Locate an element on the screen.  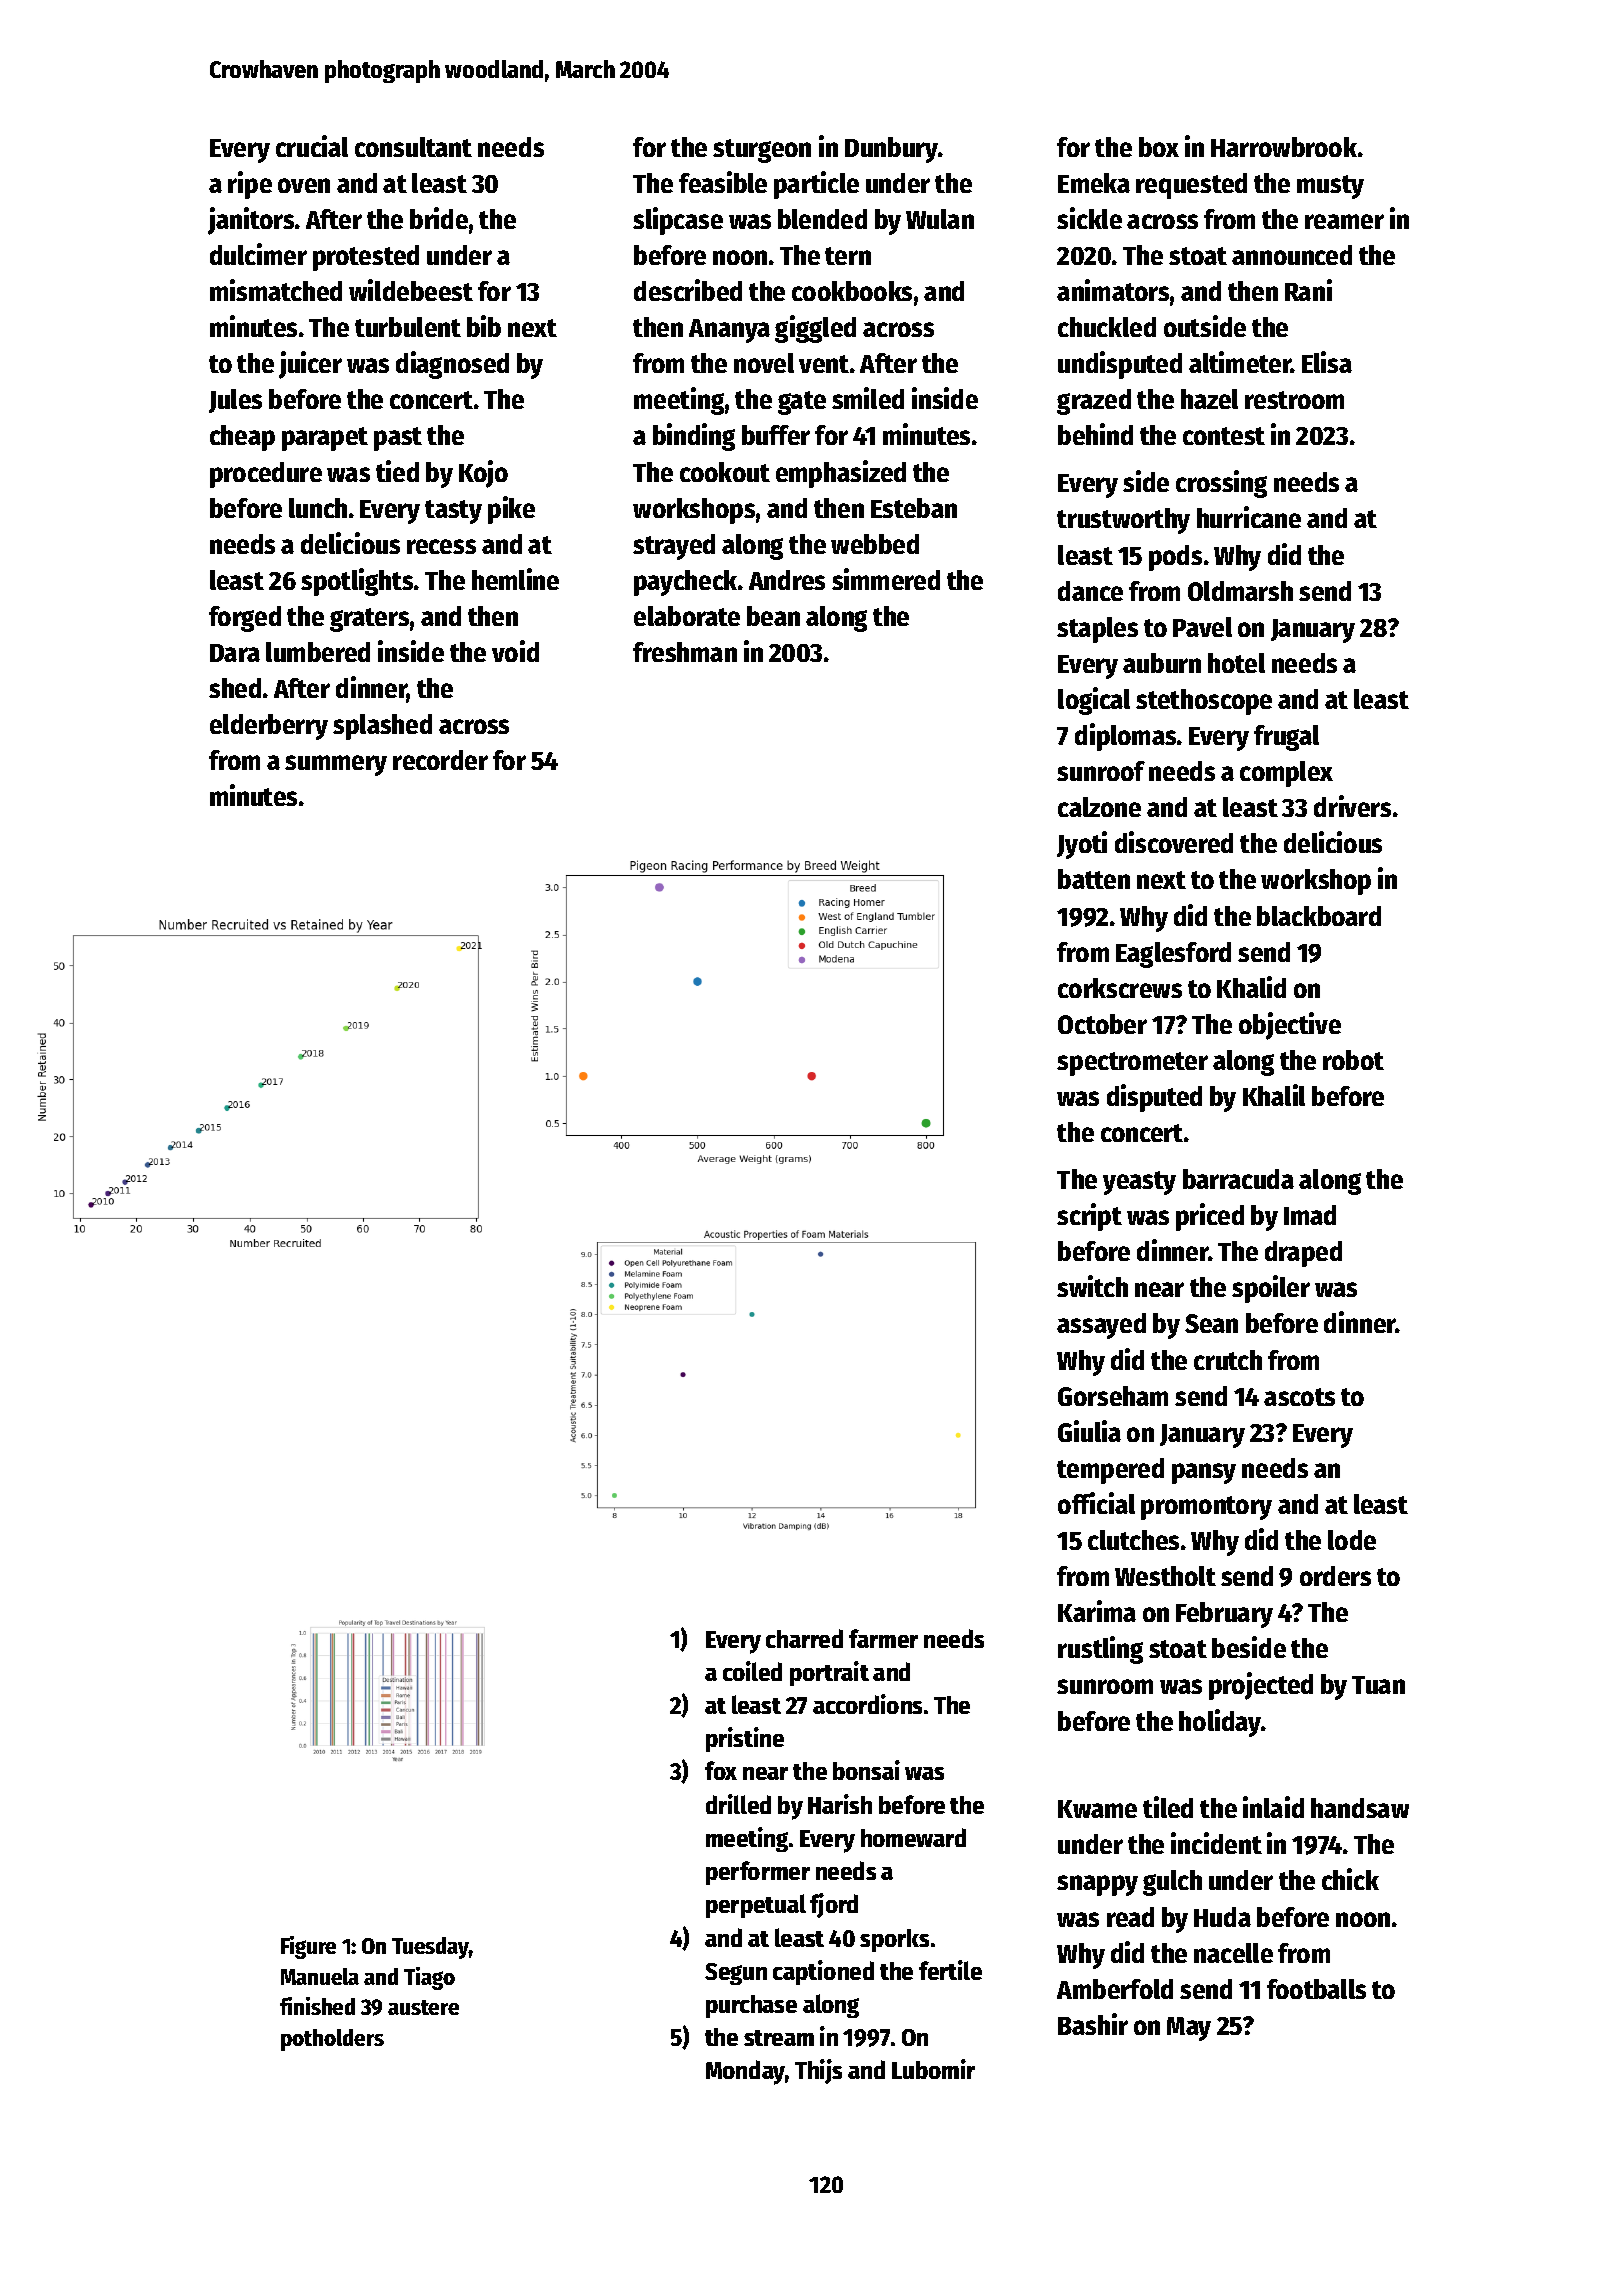
buffer is located at coordinates (776, 435).
